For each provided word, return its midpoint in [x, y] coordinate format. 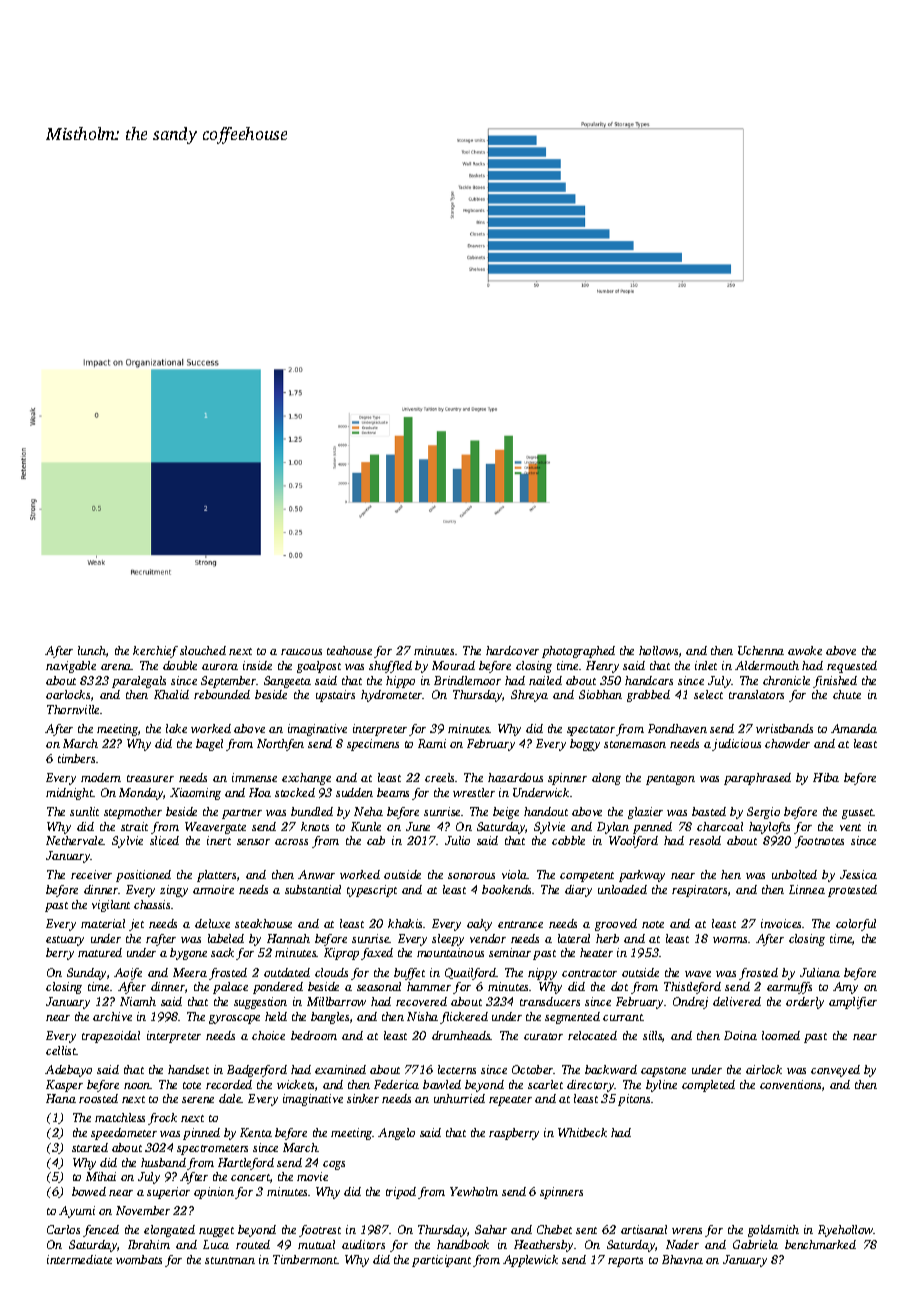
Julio [457, 840]
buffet [409, 974]
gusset [858, 814]
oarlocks [68, 694]
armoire [213, 889]
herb [607, 938]
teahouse [349, 650]
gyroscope [234, 1019]
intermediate [79, 1259]
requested [852, 667]
